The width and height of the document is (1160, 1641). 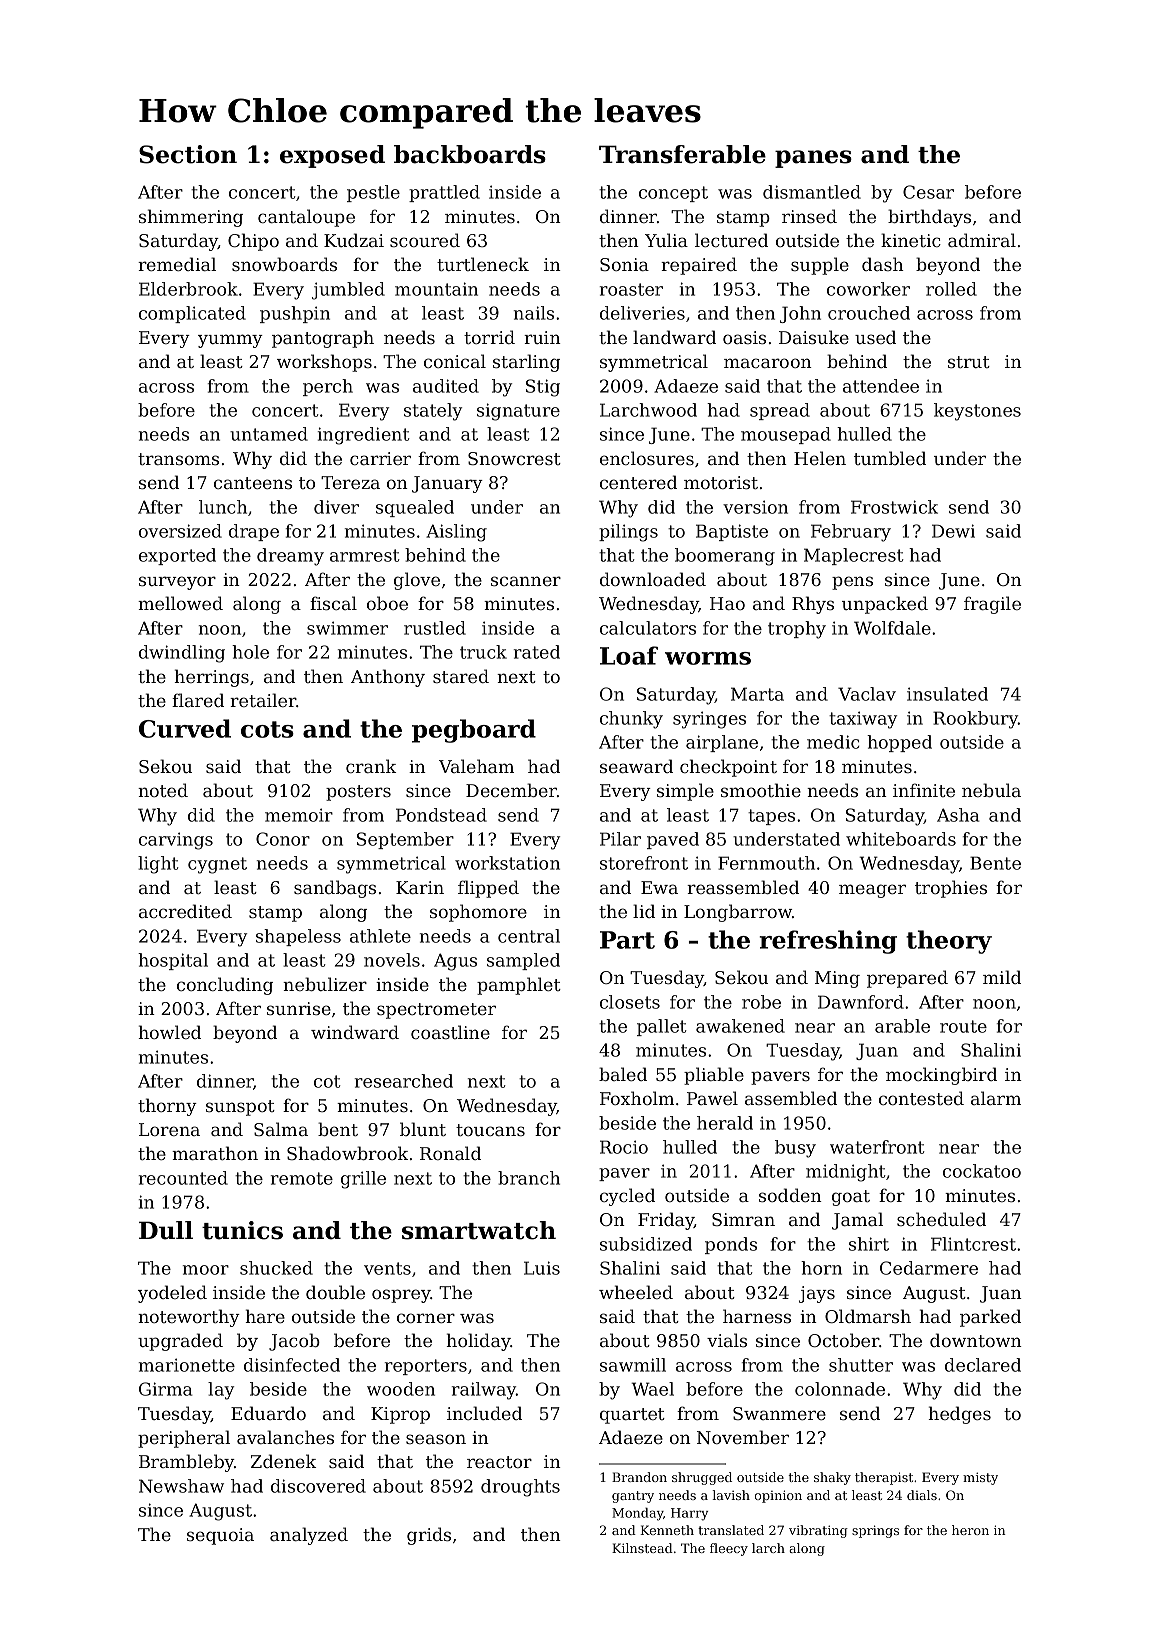 I want to click on retailer, so click(x=263, y=700).
